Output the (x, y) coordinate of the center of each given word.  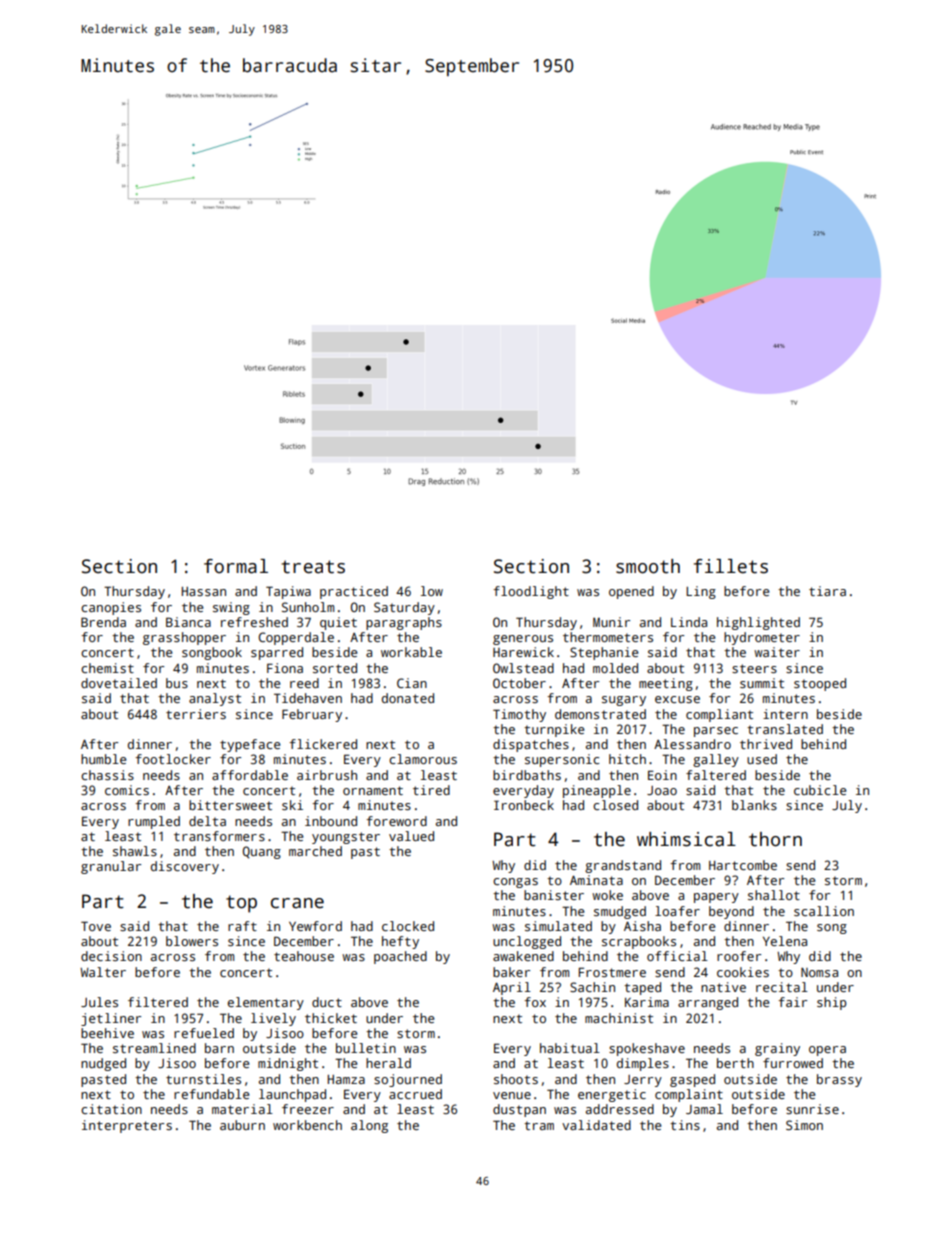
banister (554, 895)
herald (388, 1063)
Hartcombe (743, 865)
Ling (701, 592)
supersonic (562, 760)
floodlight (531, 592)
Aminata (596, 880)
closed (615, 805)
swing (231, 608)
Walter (103, 972)
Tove (96, 926)
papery (716, 898)
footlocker (173, 759)
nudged (103, 1064)
